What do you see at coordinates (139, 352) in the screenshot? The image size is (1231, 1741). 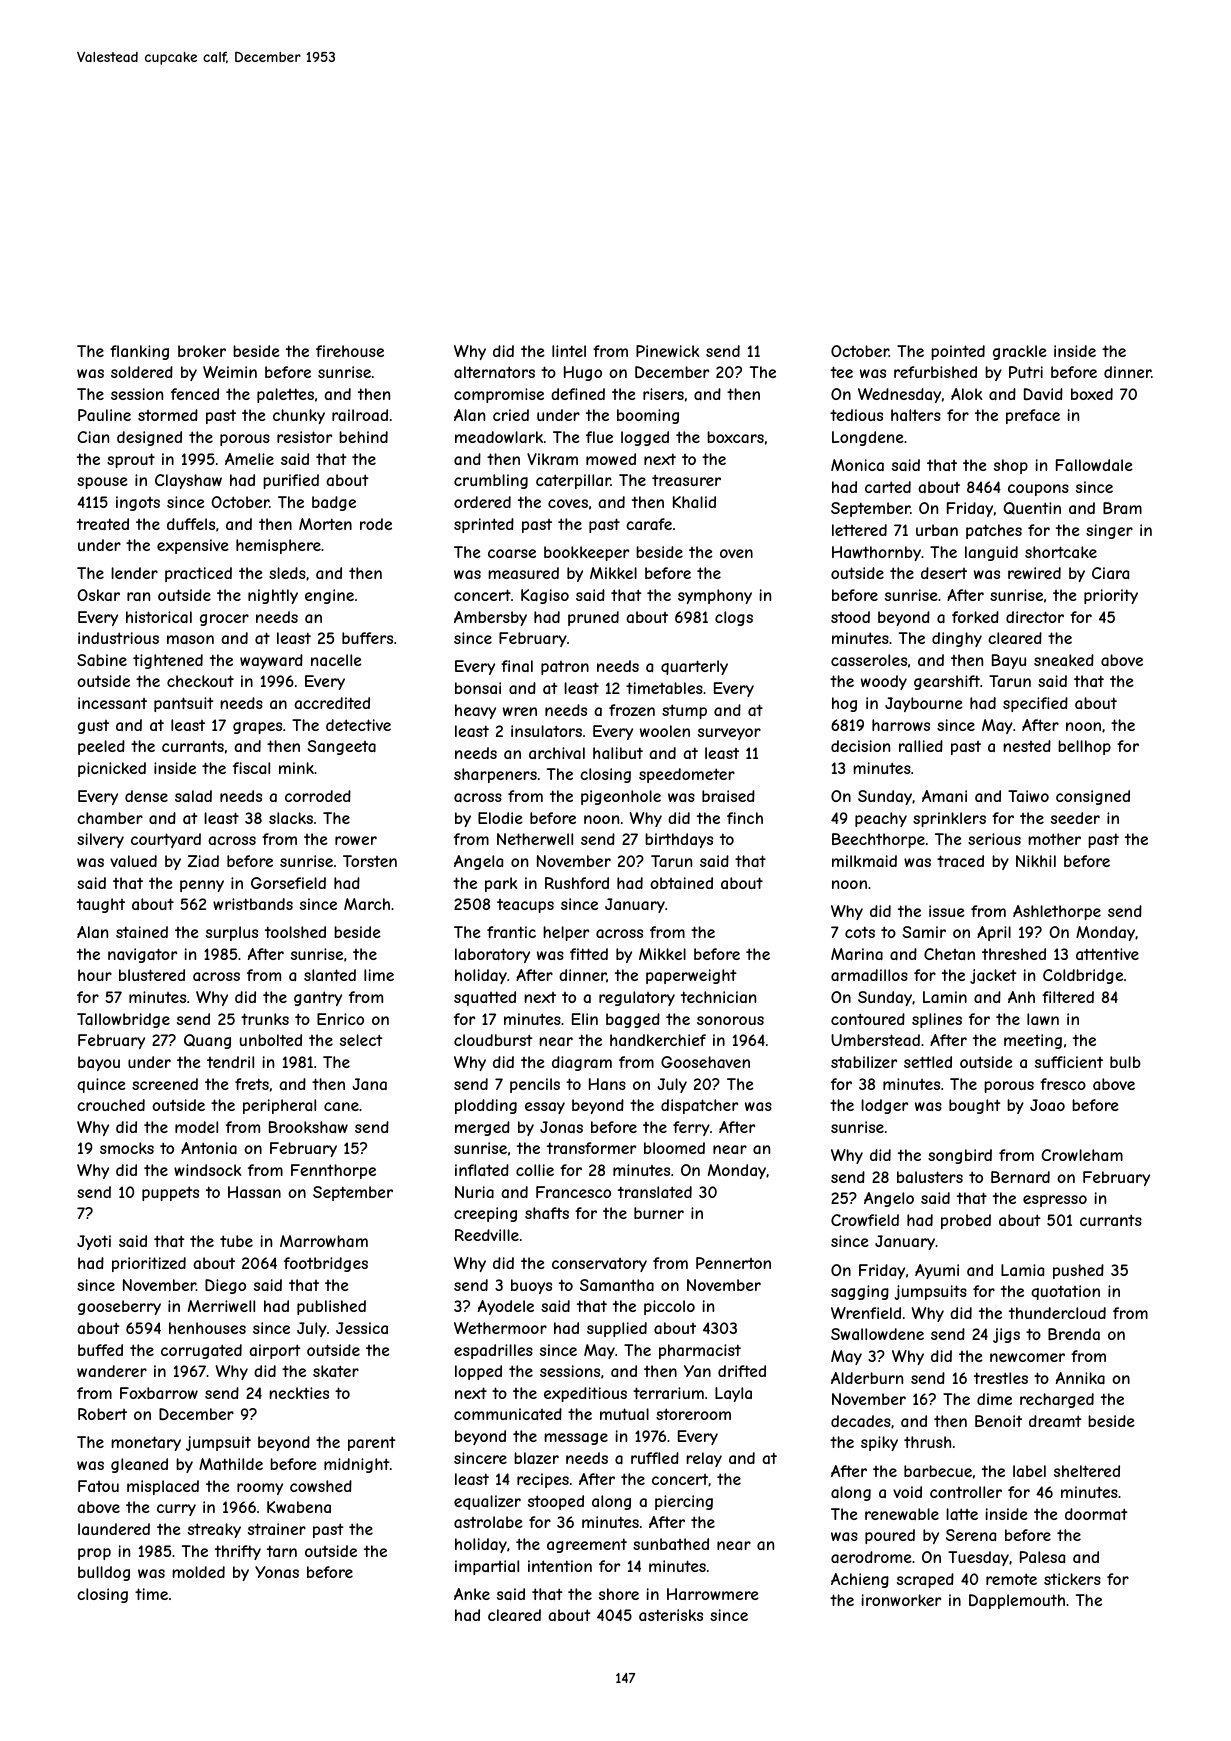 I see `flanking` at bounding box center [139, 352].
